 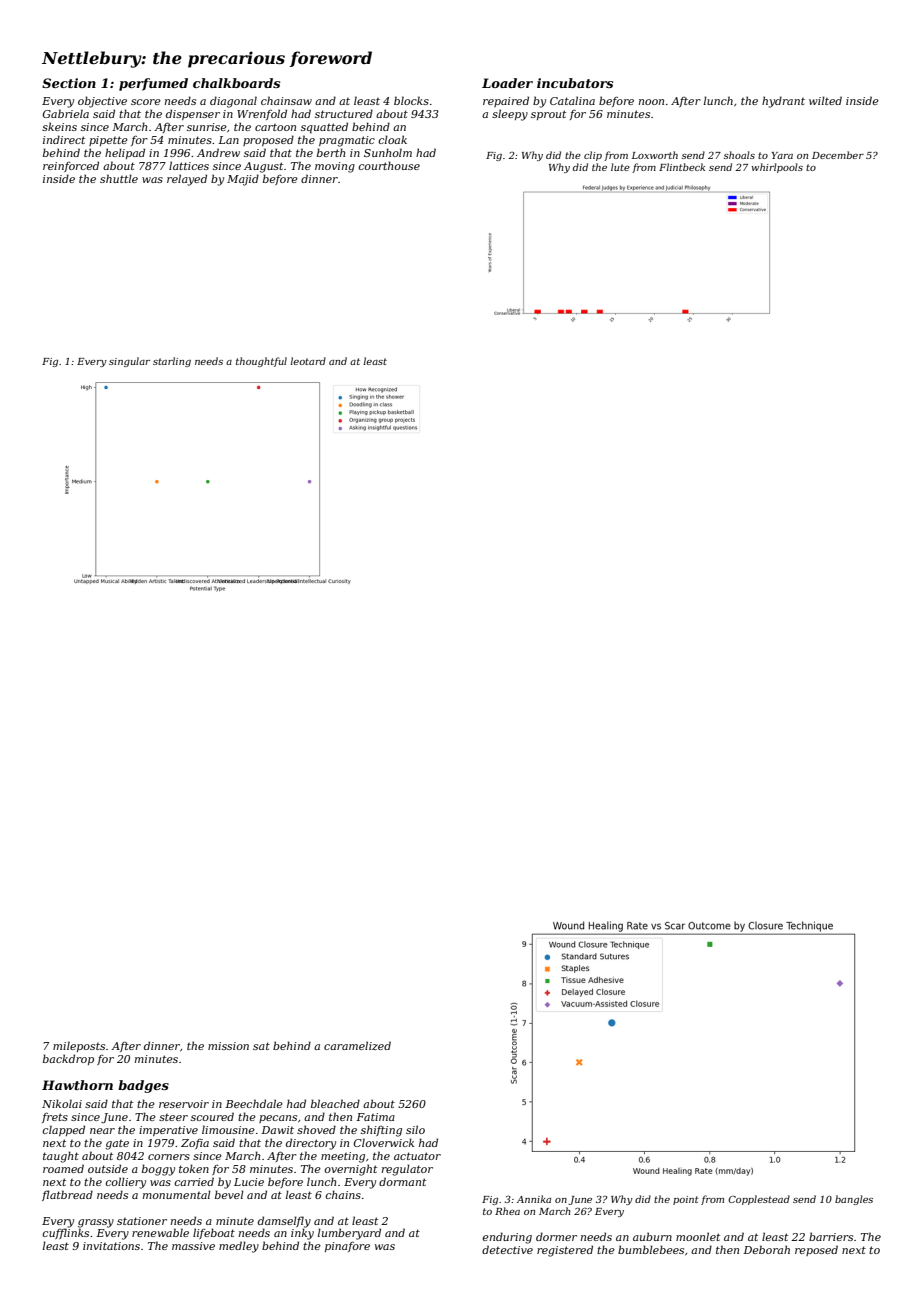 What do you see at coordinates (228, 1046) in the screenshot?
I see `mission` at bounding box center [228, 1046].
